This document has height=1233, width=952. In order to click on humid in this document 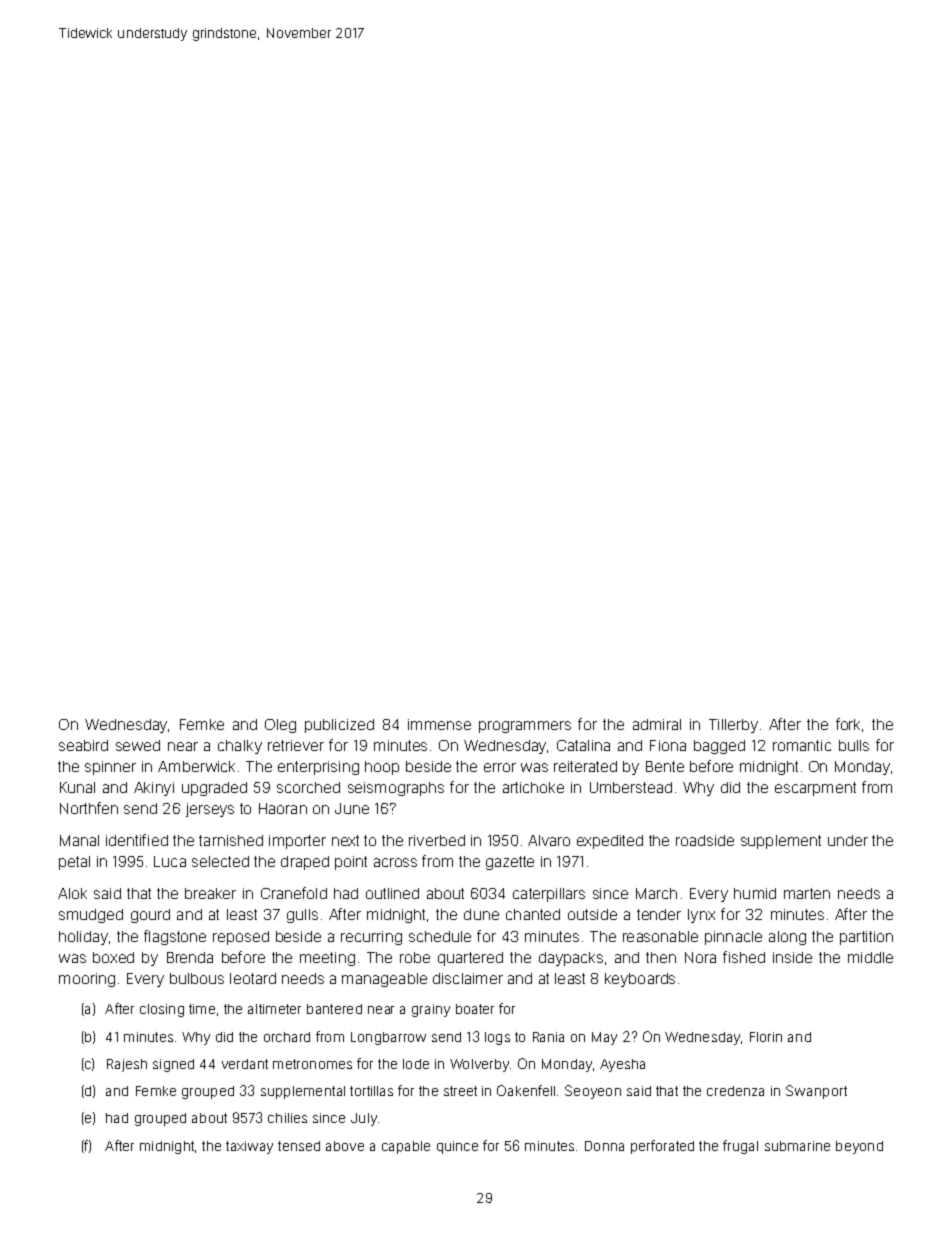, I will do `click(755, 893)`.
